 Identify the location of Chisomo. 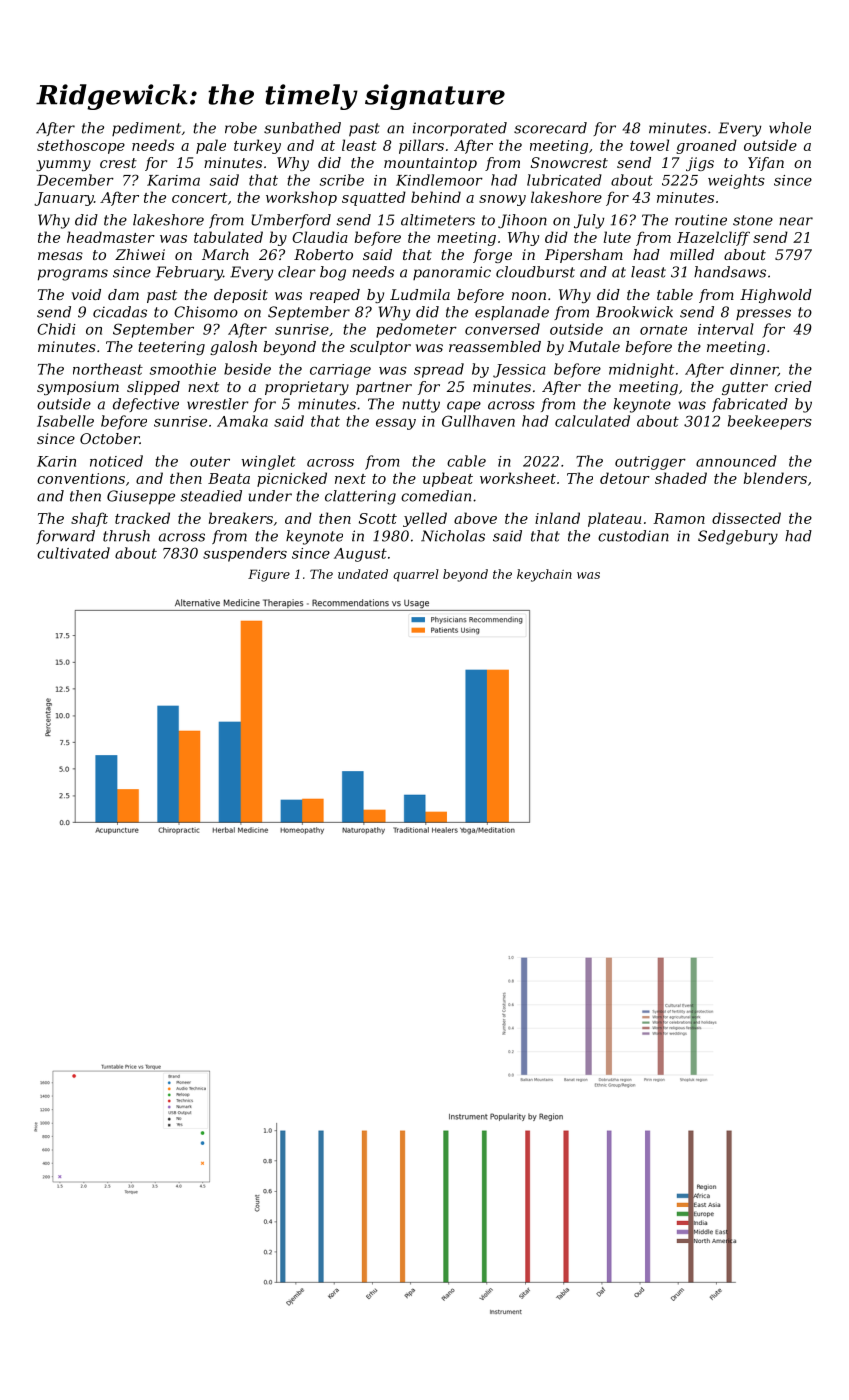
(206, 312).
